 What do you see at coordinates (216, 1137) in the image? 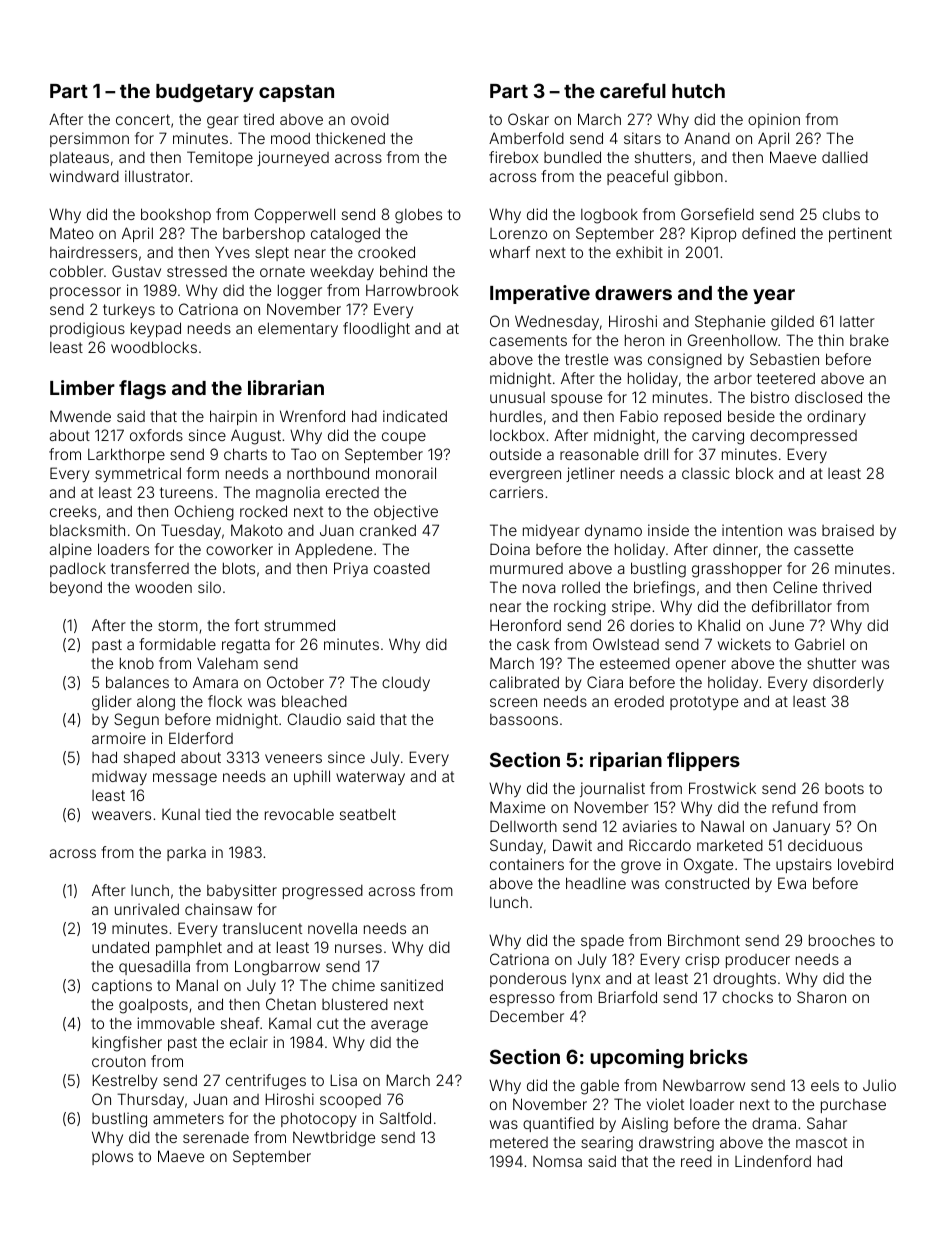
I see `serenade` at bounding box center [216, 1137].
